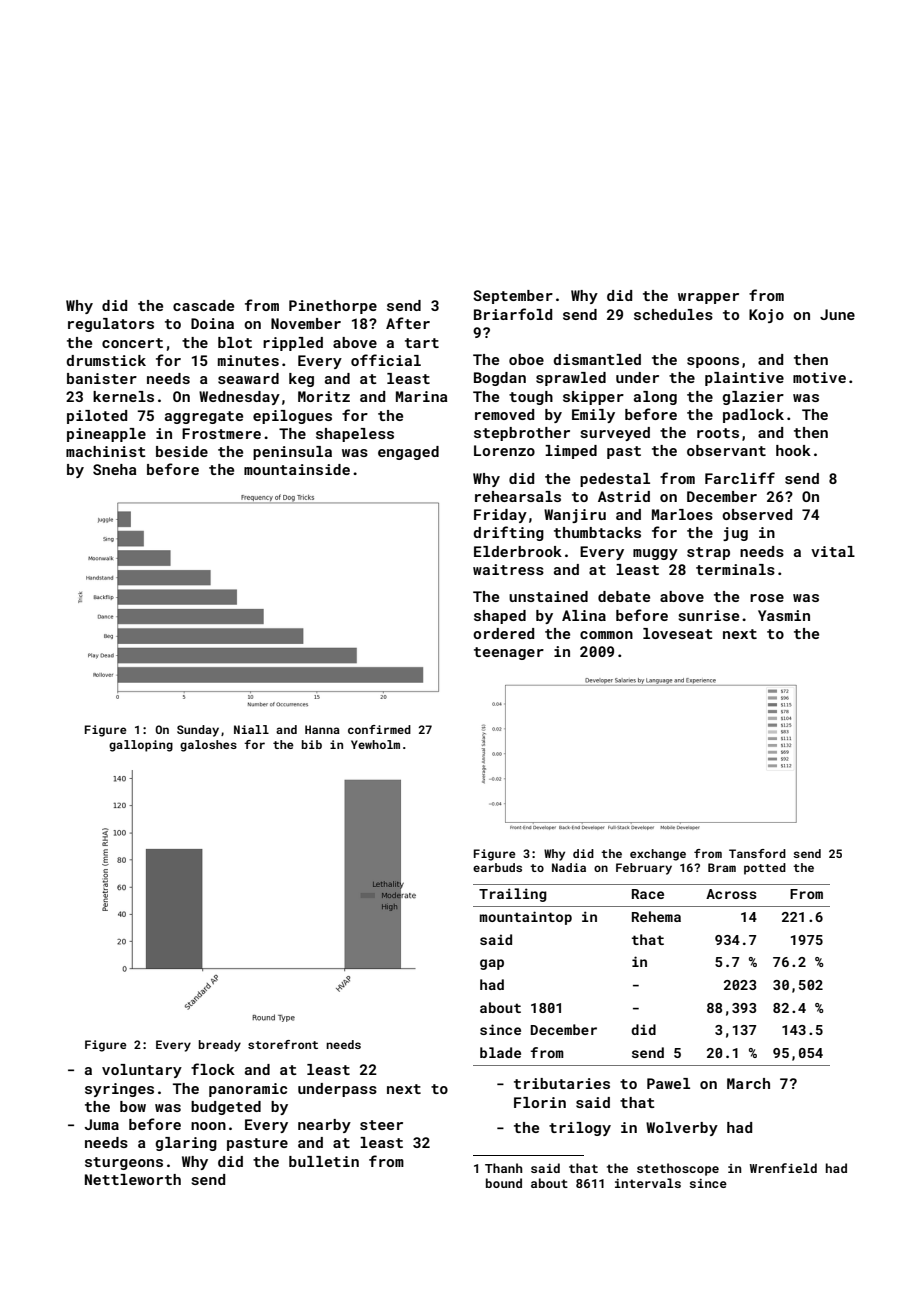 This image has width=924, height=1314. I want to click on bound, so click(504, 1183).
